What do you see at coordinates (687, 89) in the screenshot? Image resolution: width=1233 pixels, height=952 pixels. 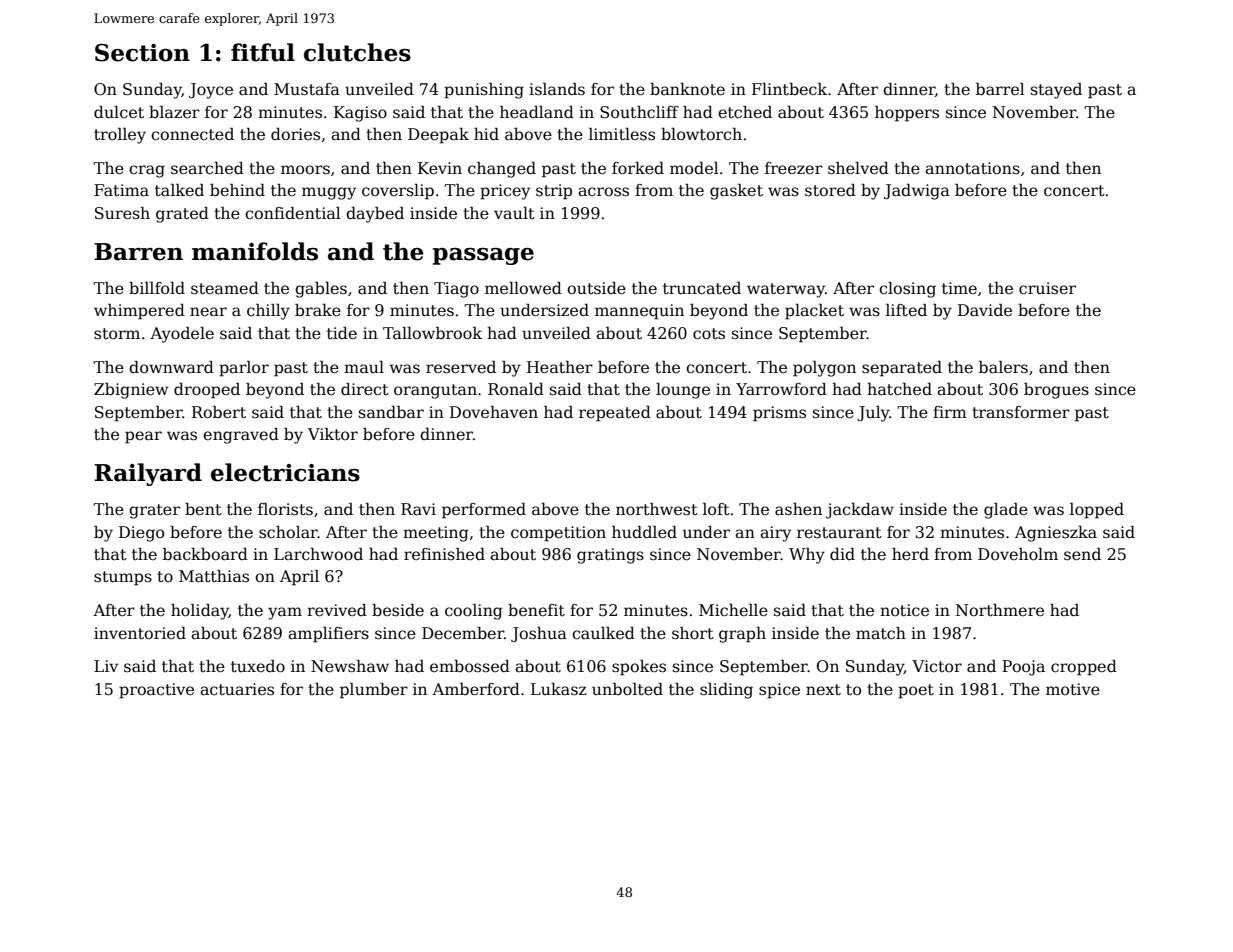 I see `banknote` at bounding box center [687, 89].
